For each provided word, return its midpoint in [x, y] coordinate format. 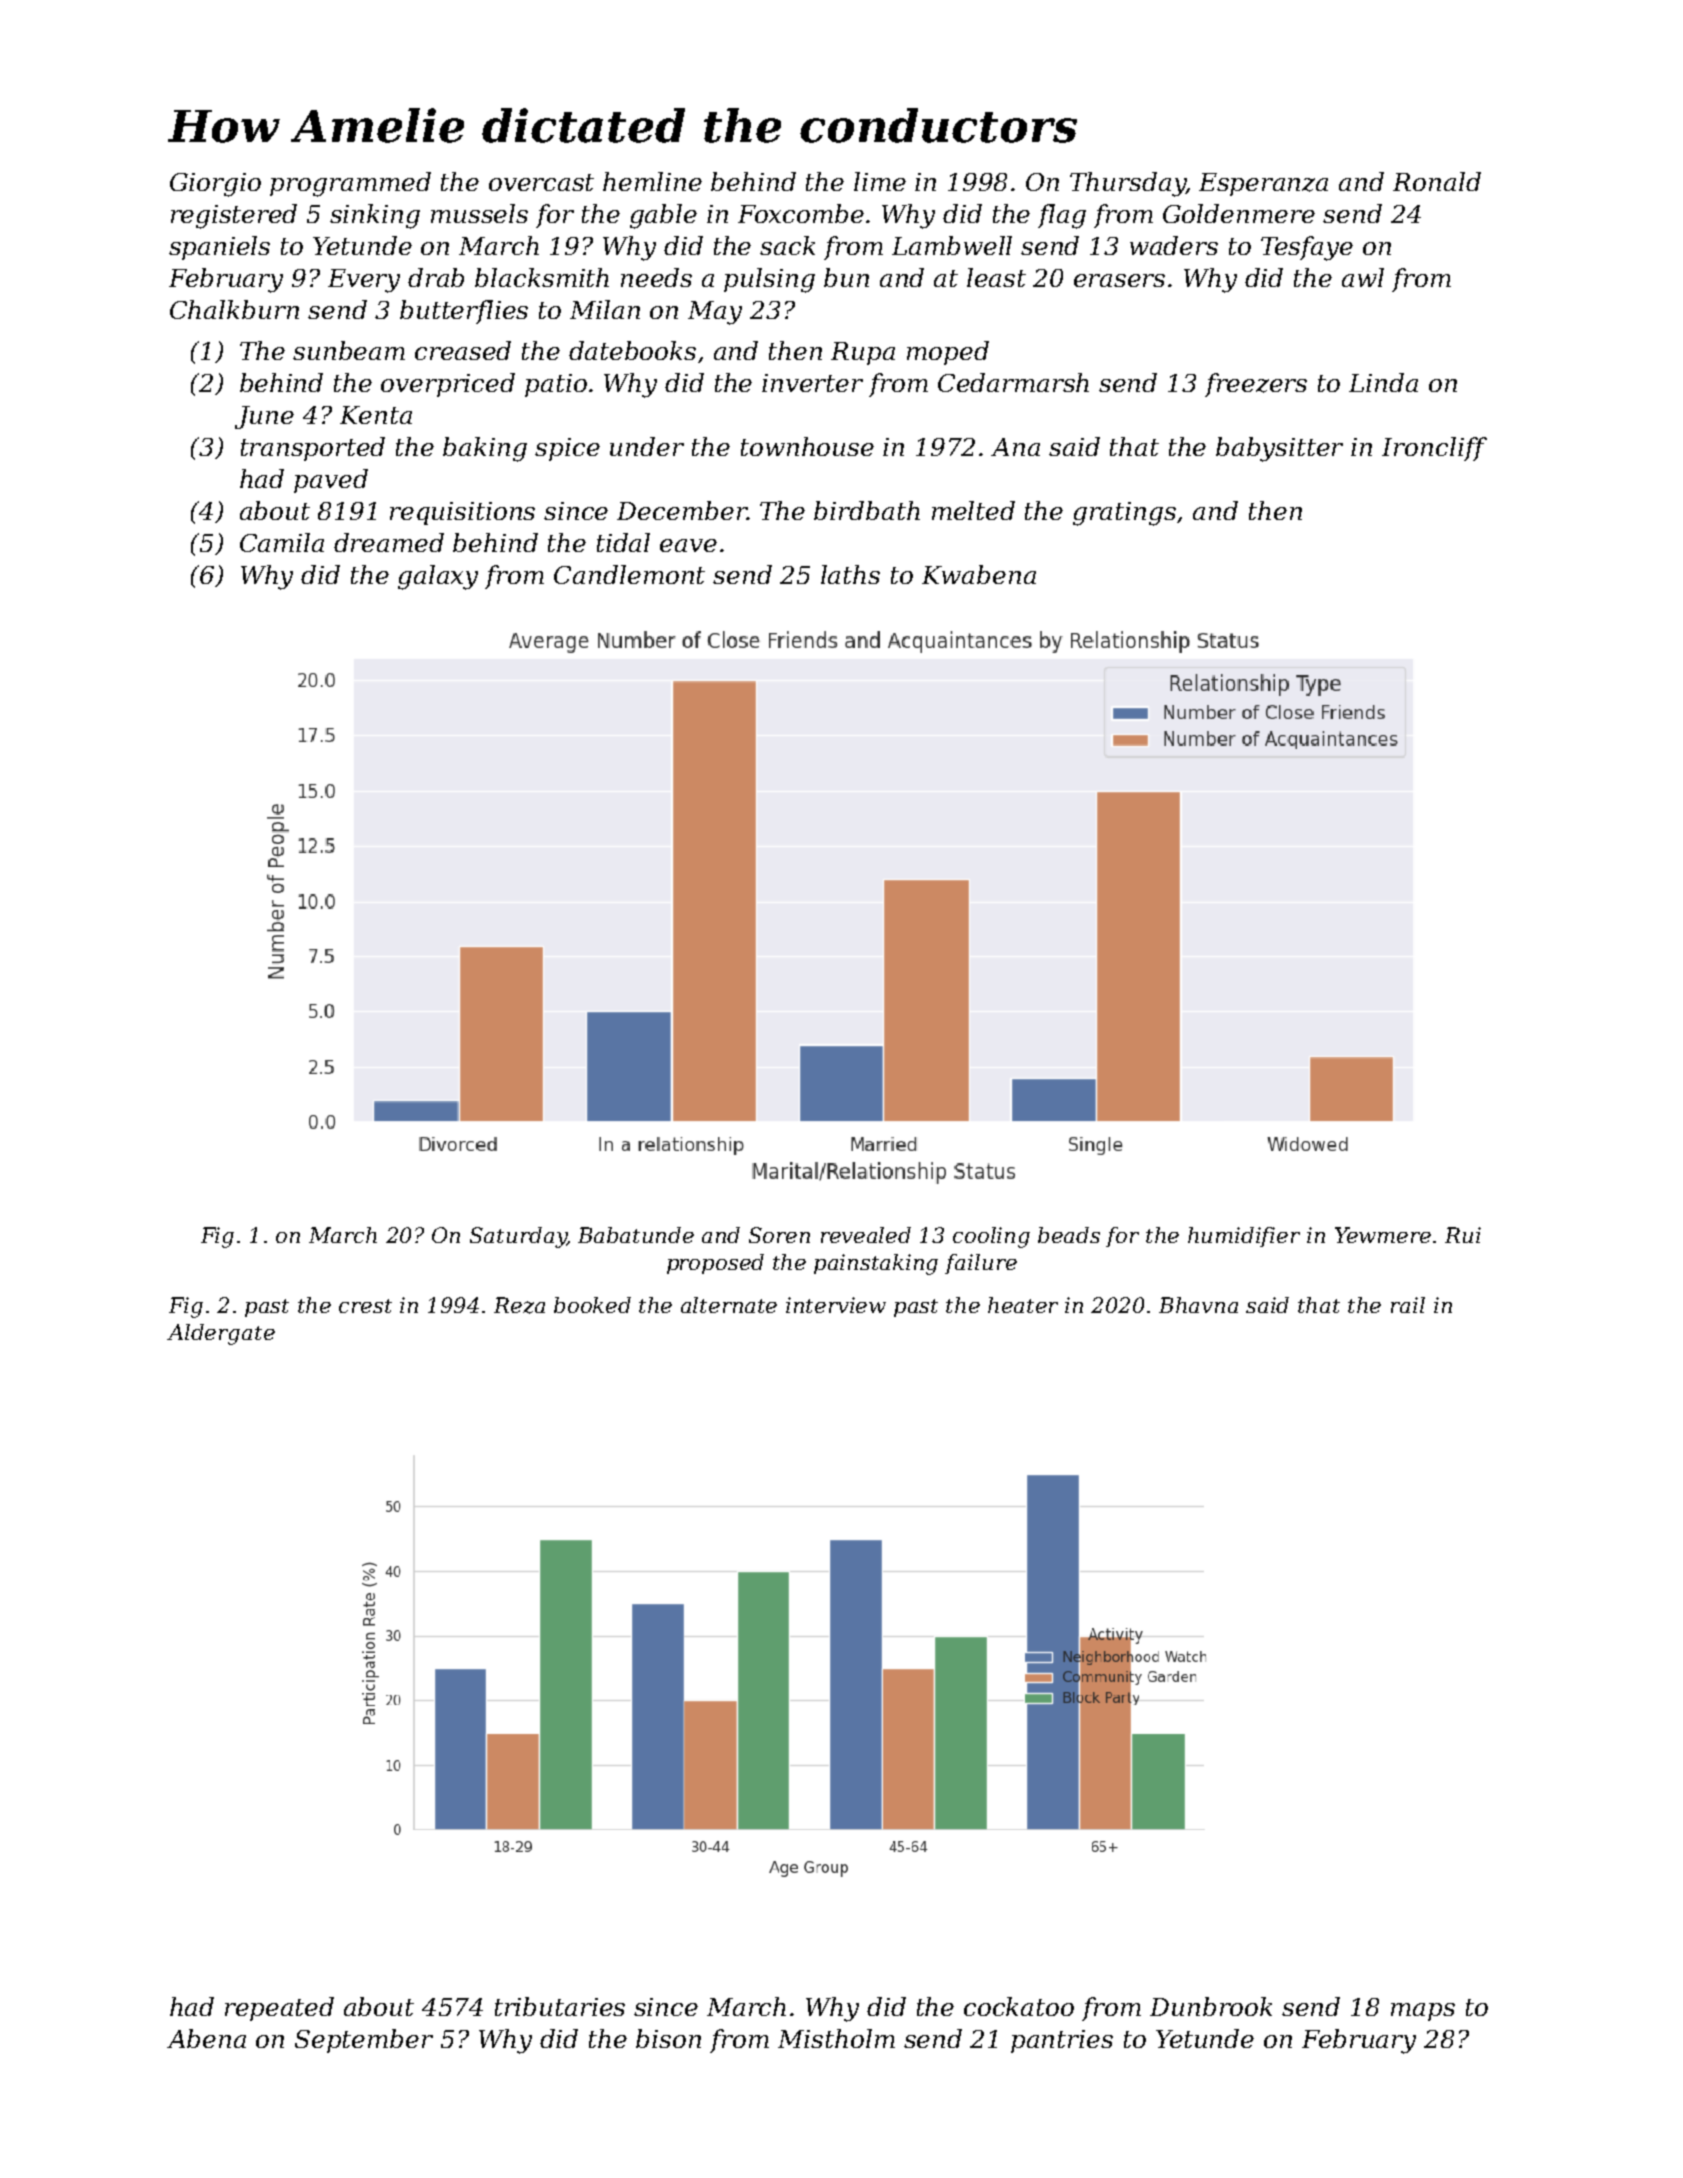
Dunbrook [1211, 2006]
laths [850, 574]
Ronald [1437, 181]
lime [880, 181]
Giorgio [215, 185]
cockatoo [1019, 2006]
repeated [279, 2009]
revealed [866, 1235]
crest [365, 1306]
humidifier [1244, 1237]
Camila [282, 542]
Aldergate [221, 1334]
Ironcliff [1434, 449]
